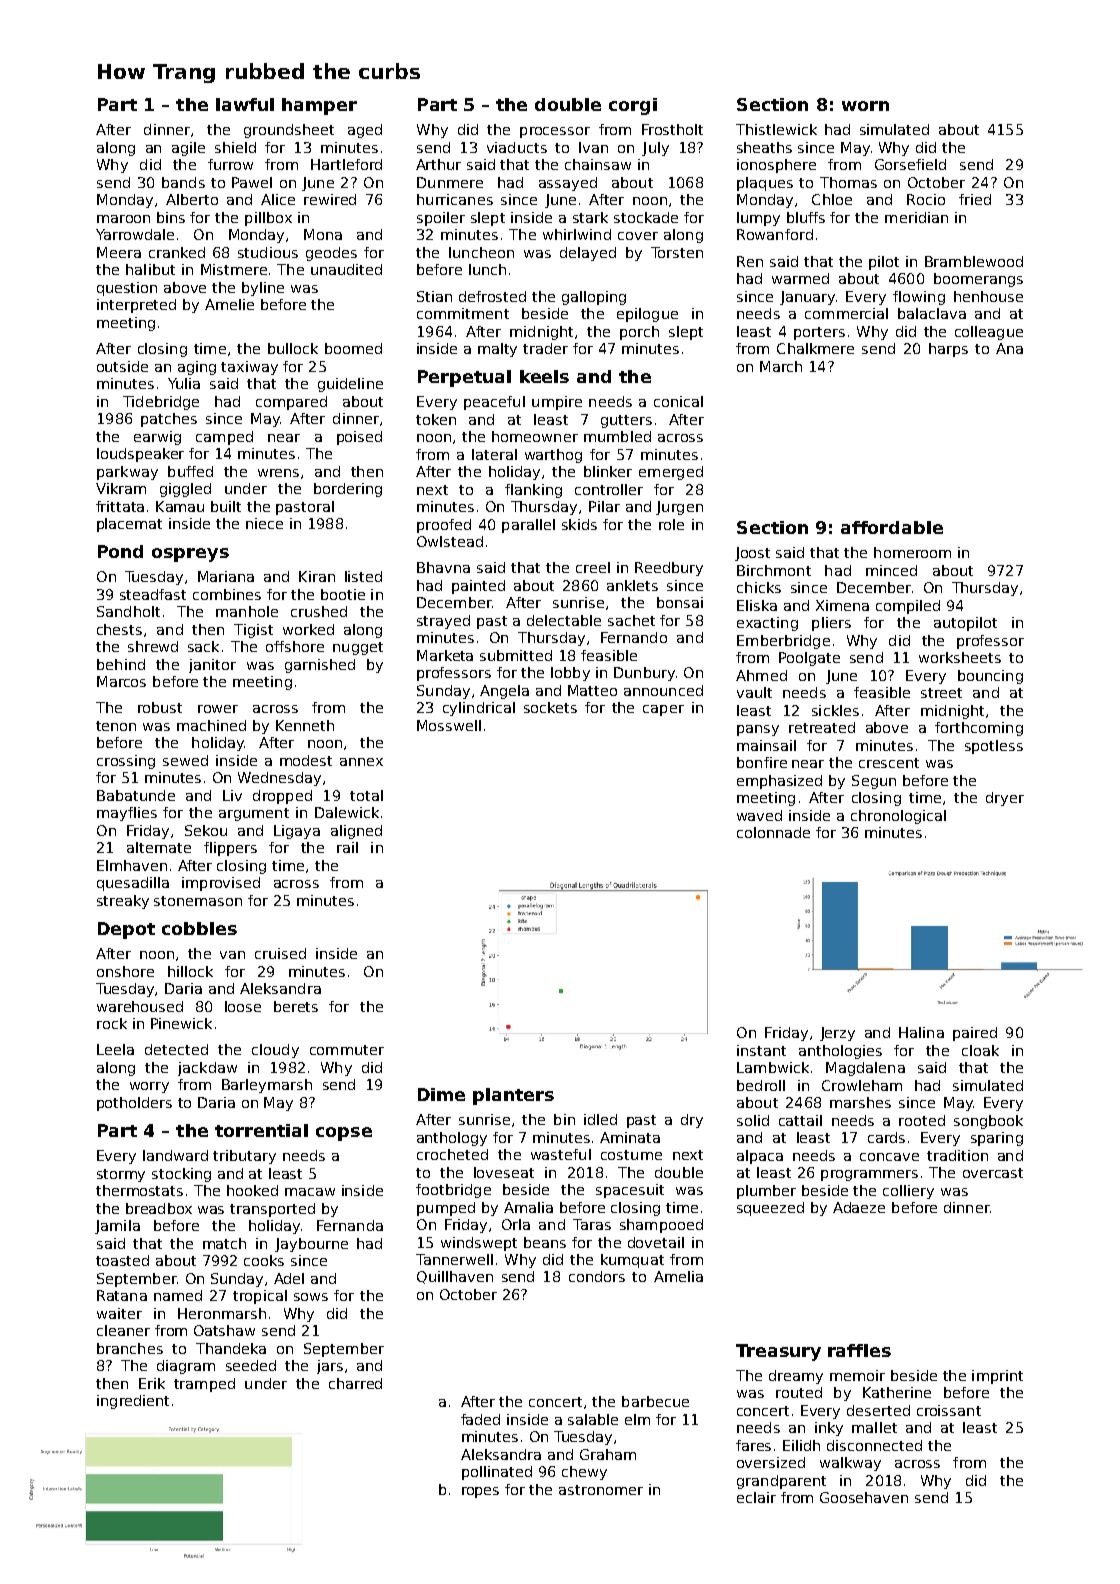 The image size is (1120, 1584). I want to click on flippers, so click(230, 849).
